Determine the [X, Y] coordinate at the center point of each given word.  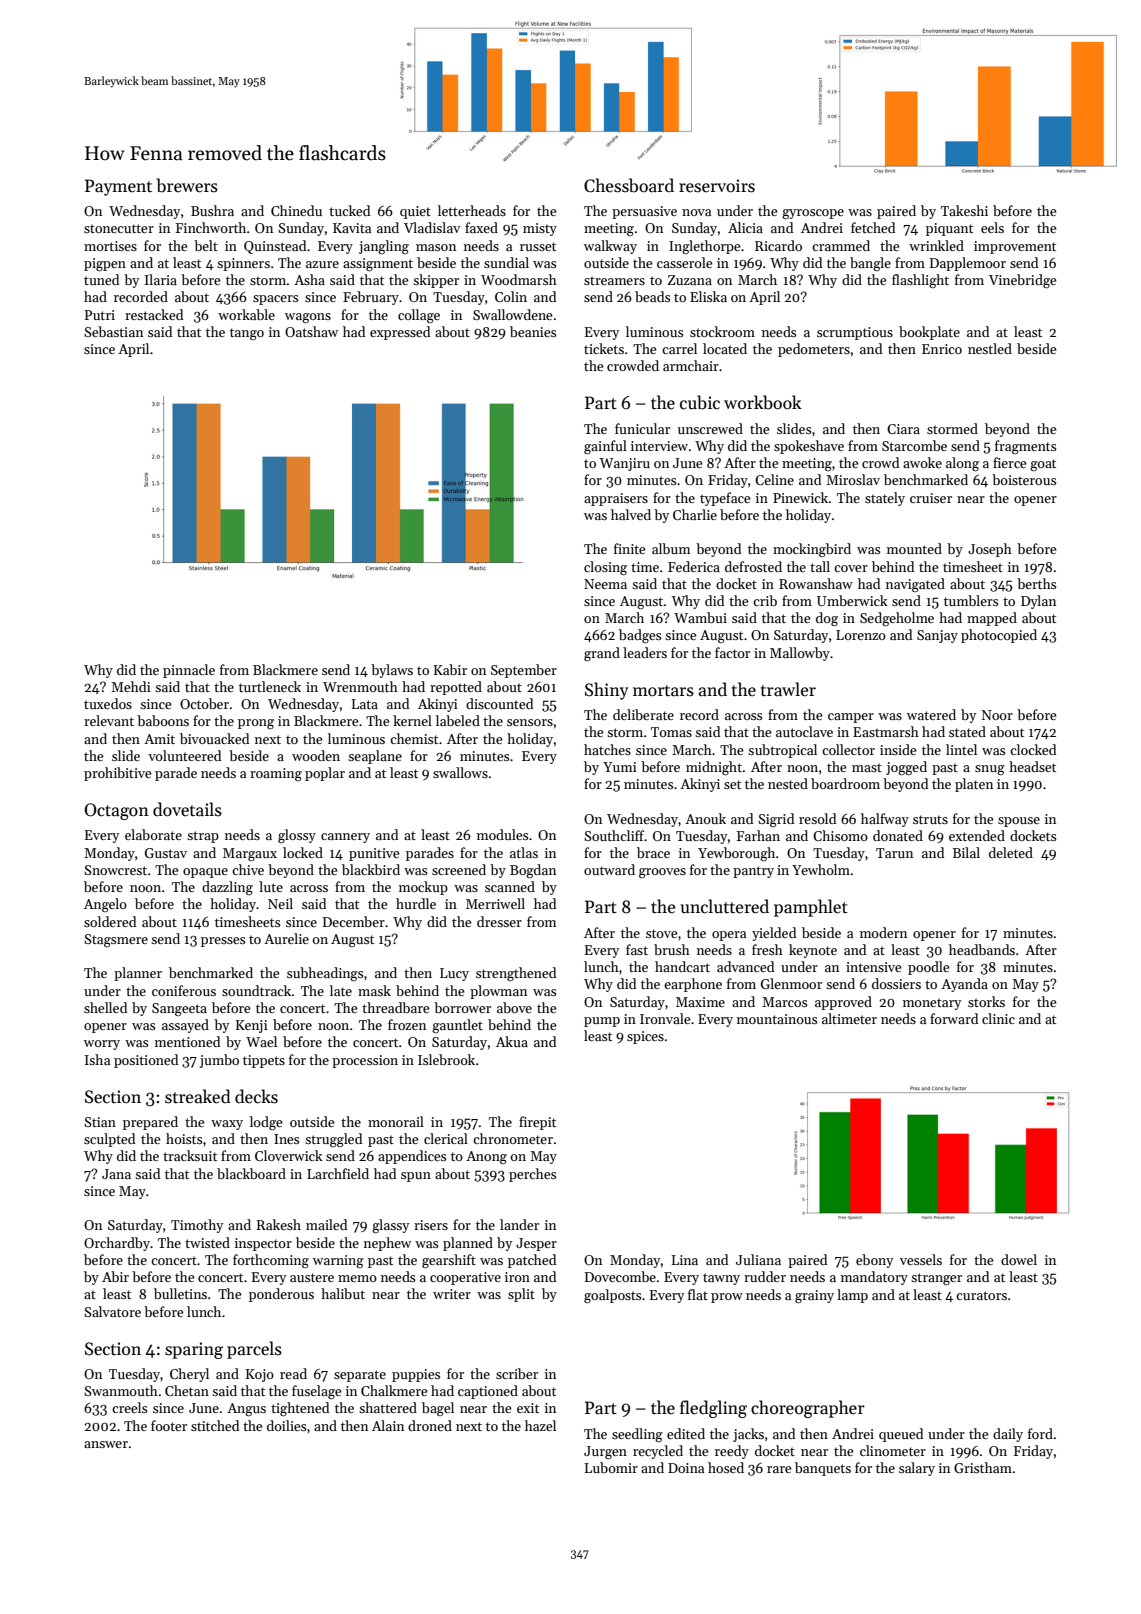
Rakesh [279, 1224]
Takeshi [964, 210]
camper [851, 718]
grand [602, 654]
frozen [407, 1024]
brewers [187, 185]
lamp [852, 1296]
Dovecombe [620, 1276]
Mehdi [131, 686]
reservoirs [717, 186]
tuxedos [108, 703]
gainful [605, 447]
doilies [286, 1425]
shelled [105, 1007]
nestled [990, 348]
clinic [998, 1018]
